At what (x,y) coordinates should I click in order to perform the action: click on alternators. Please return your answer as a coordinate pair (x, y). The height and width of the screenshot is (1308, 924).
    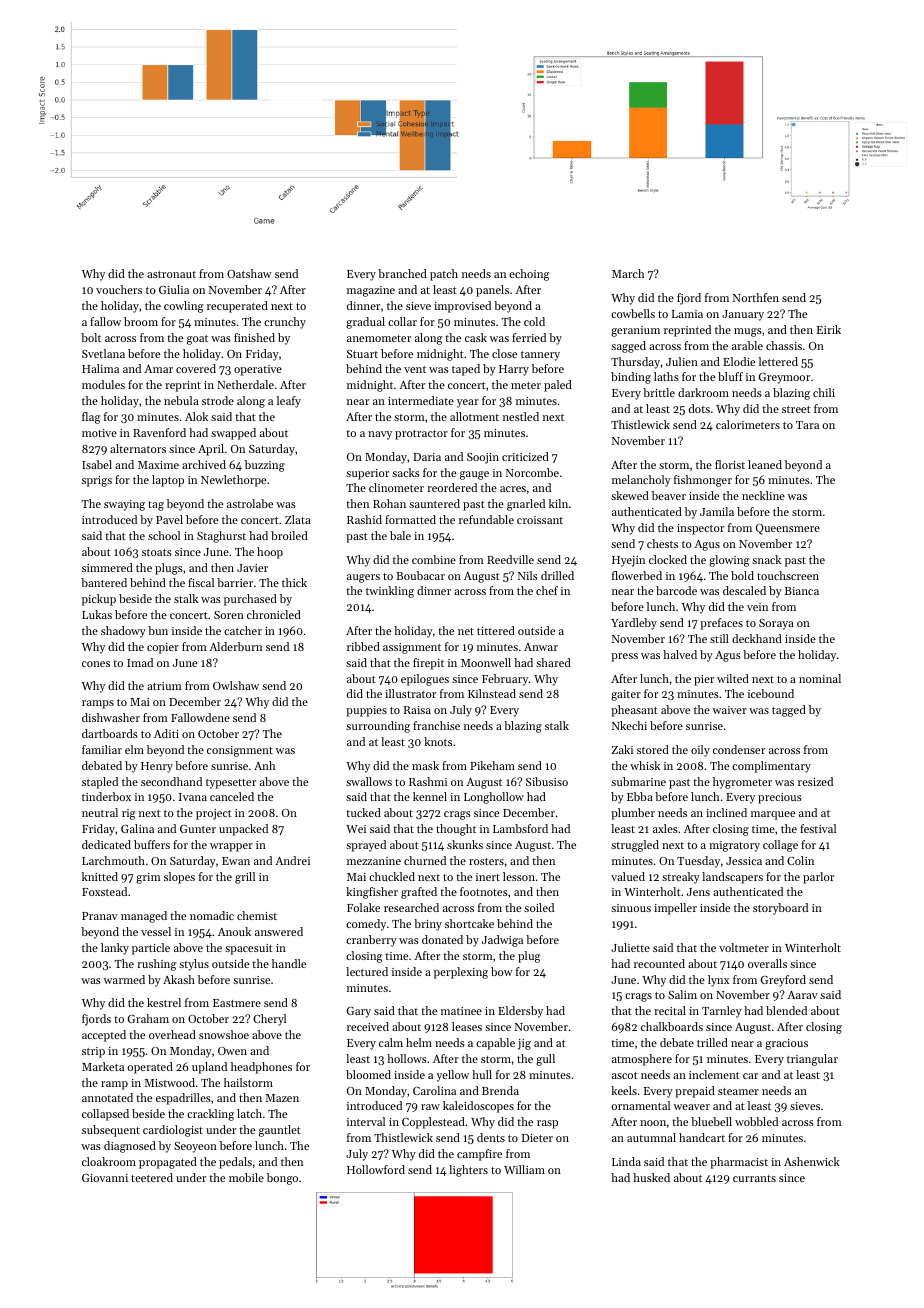
    Looking at the image, I should click on (138, 448).
